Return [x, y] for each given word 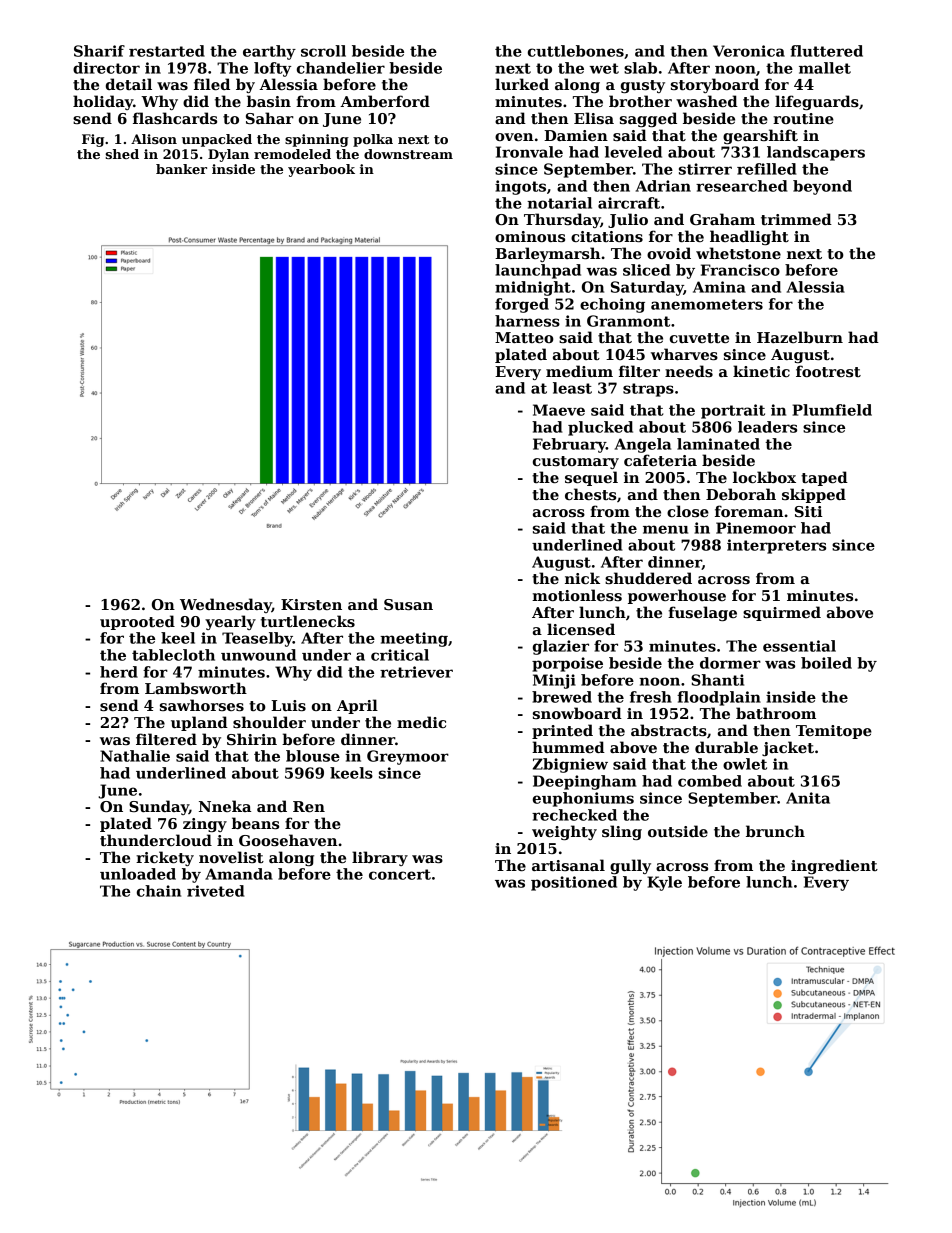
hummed [568, 747]
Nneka [225, 806]
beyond [822, 187]
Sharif [99, 51]
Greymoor [408, 757]
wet [604, 68]
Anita [808, 798]
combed [710, 781]
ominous [530, 236]
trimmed [796, 219]
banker [181, 169]
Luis [288, 705]
